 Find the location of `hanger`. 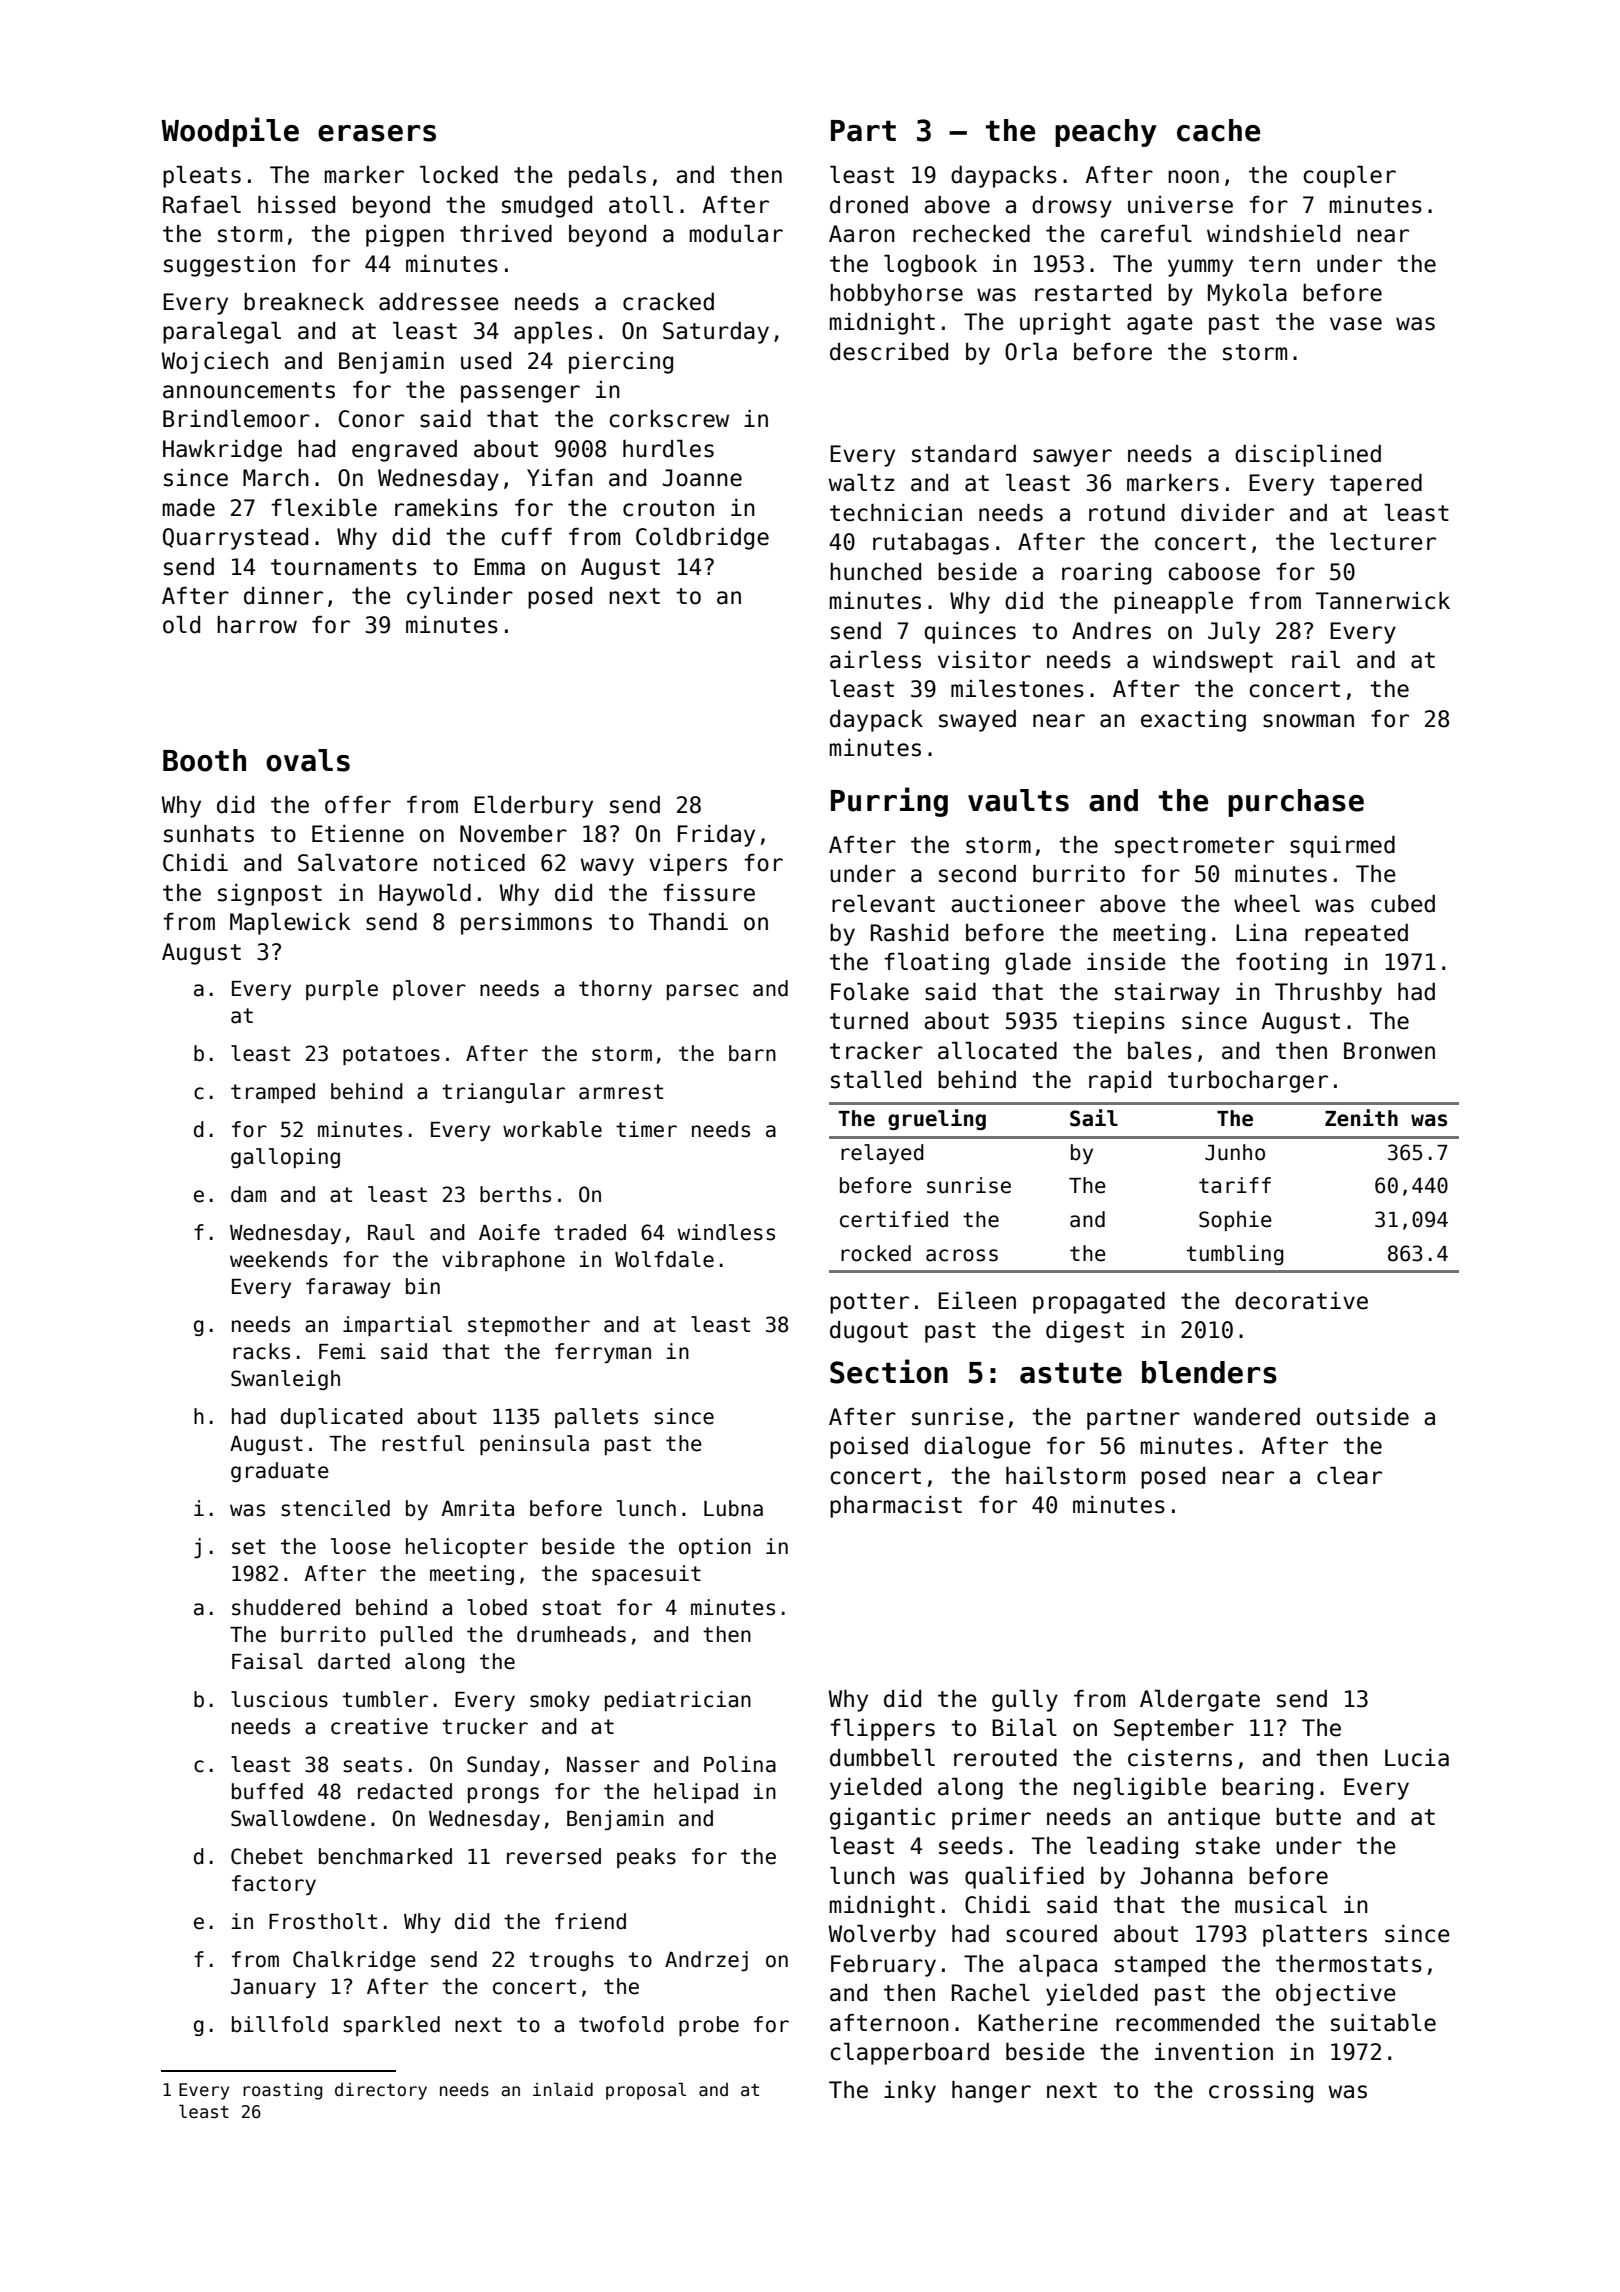

hanger is located at coordinates (991, 2092).
